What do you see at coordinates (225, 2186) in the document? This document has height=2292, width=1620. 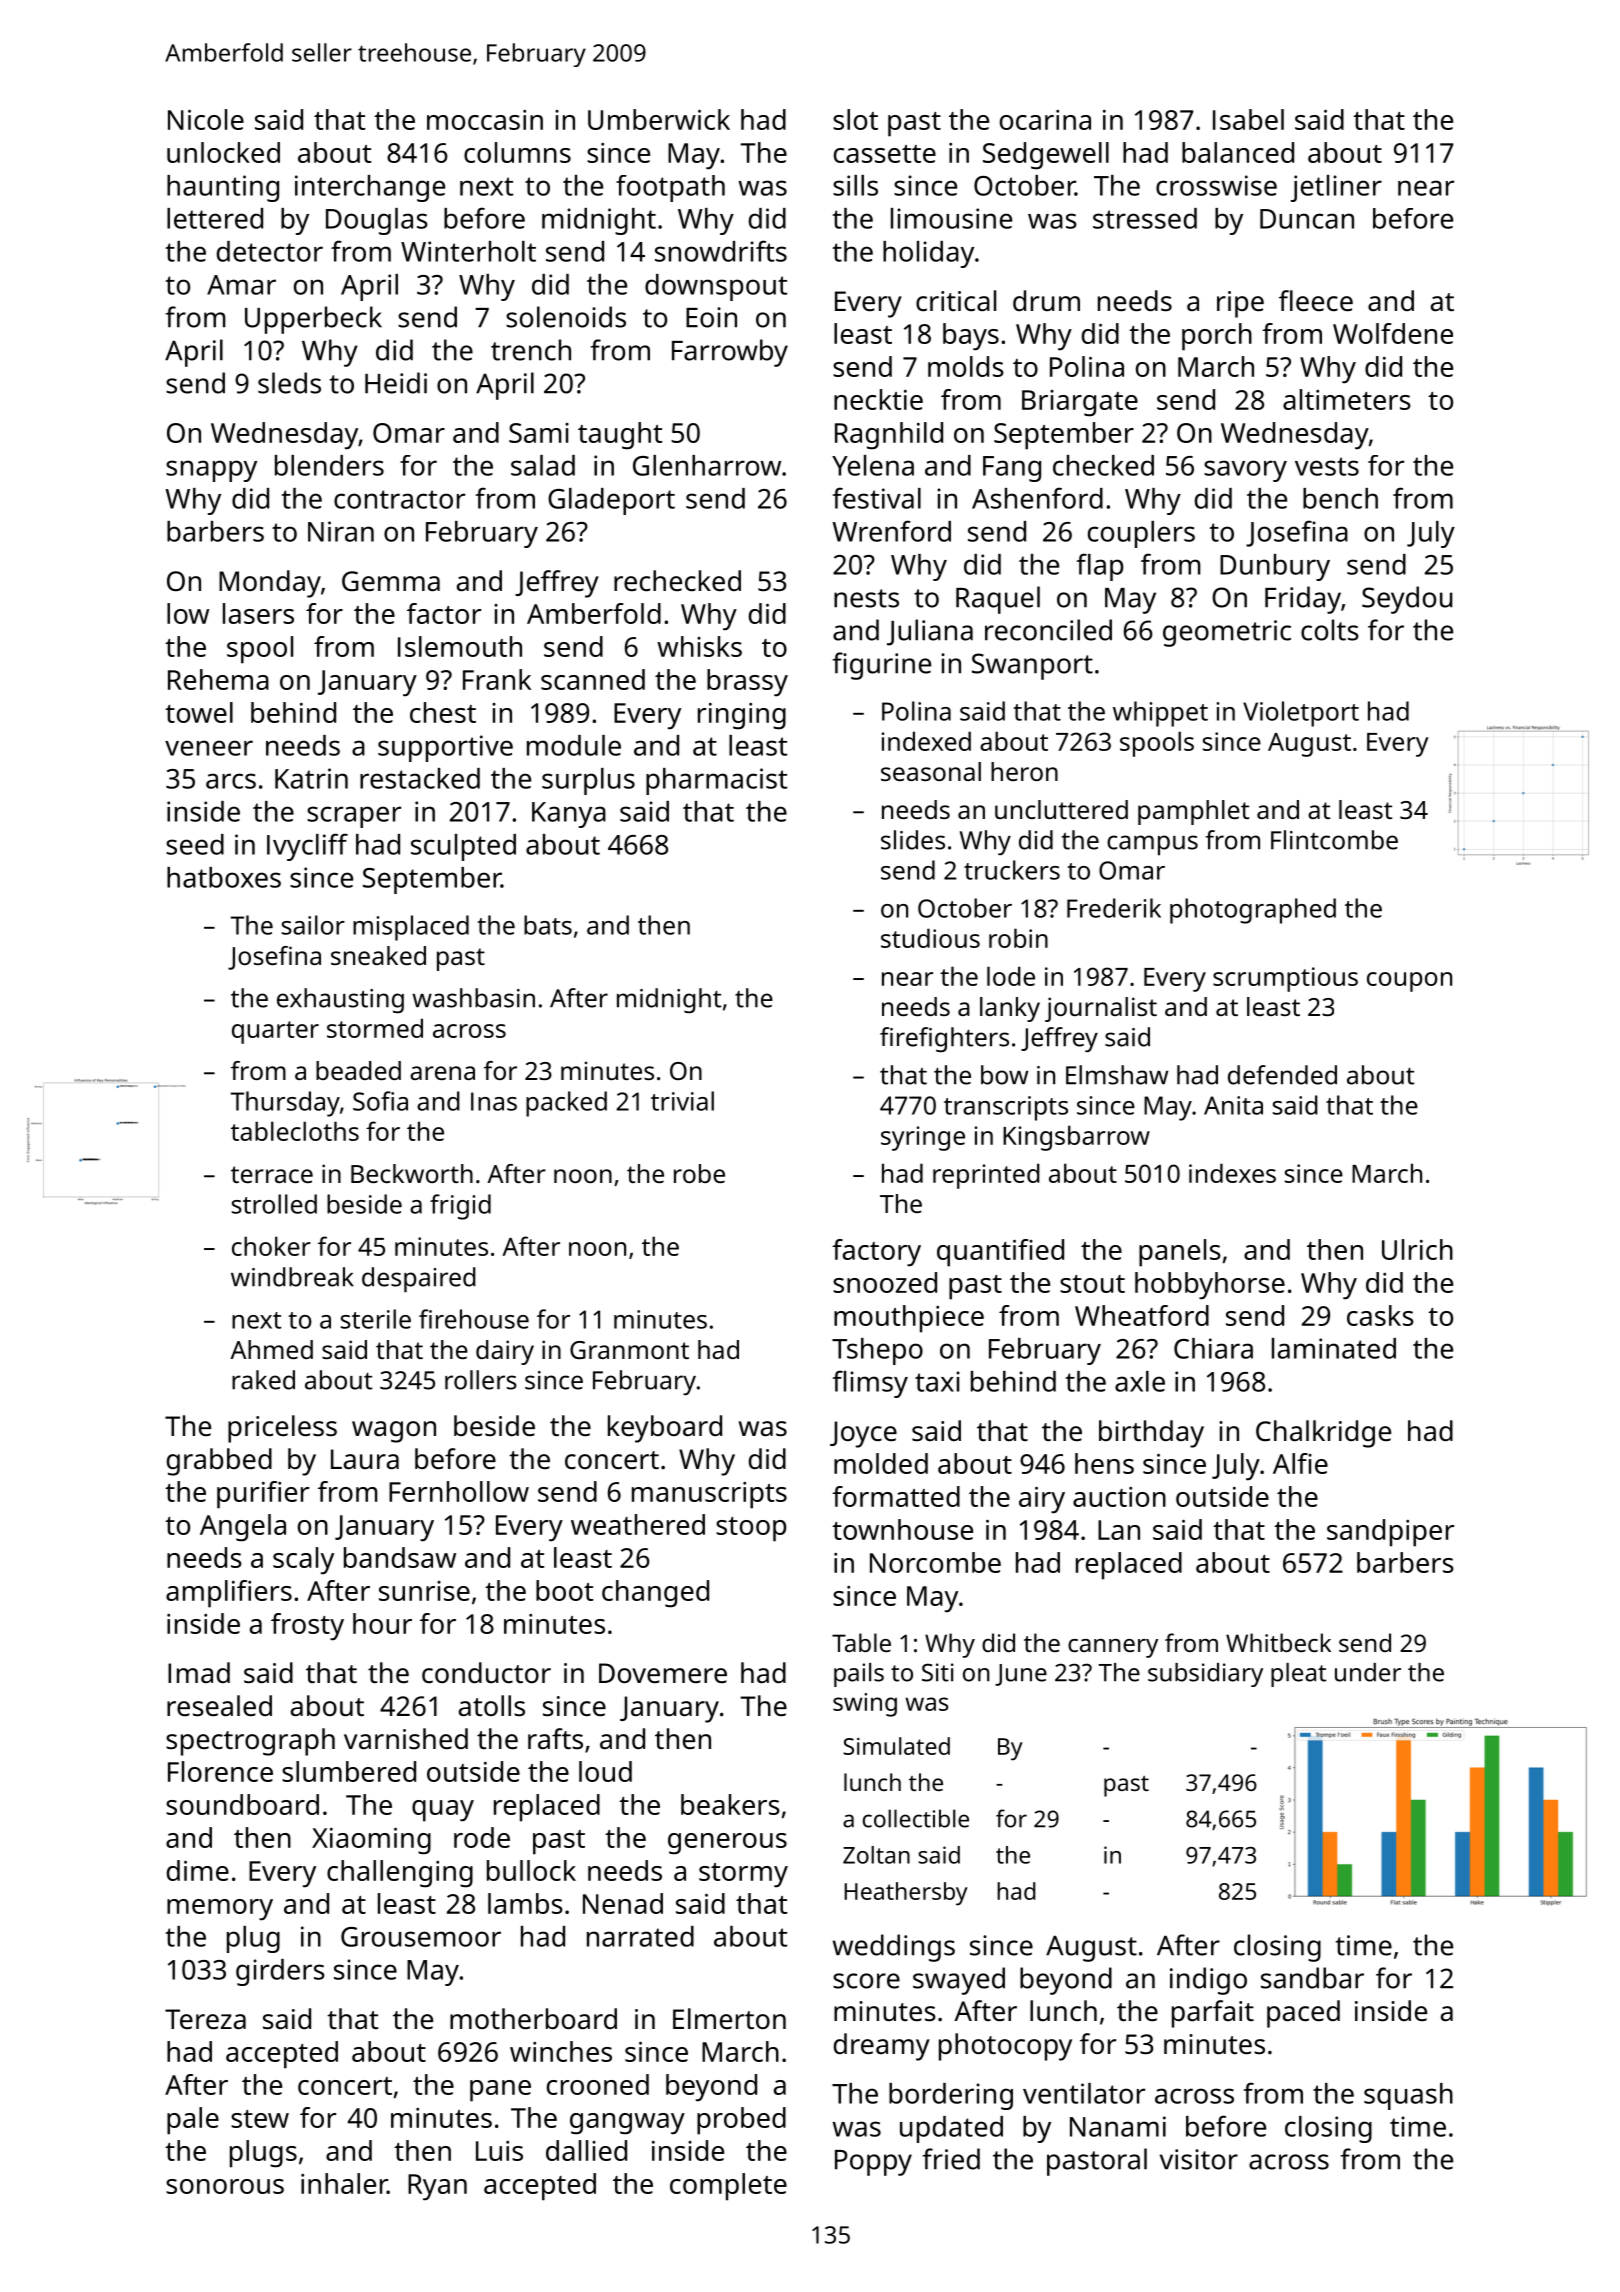 I see `sonorous` at bounding box center [225, 2186].
